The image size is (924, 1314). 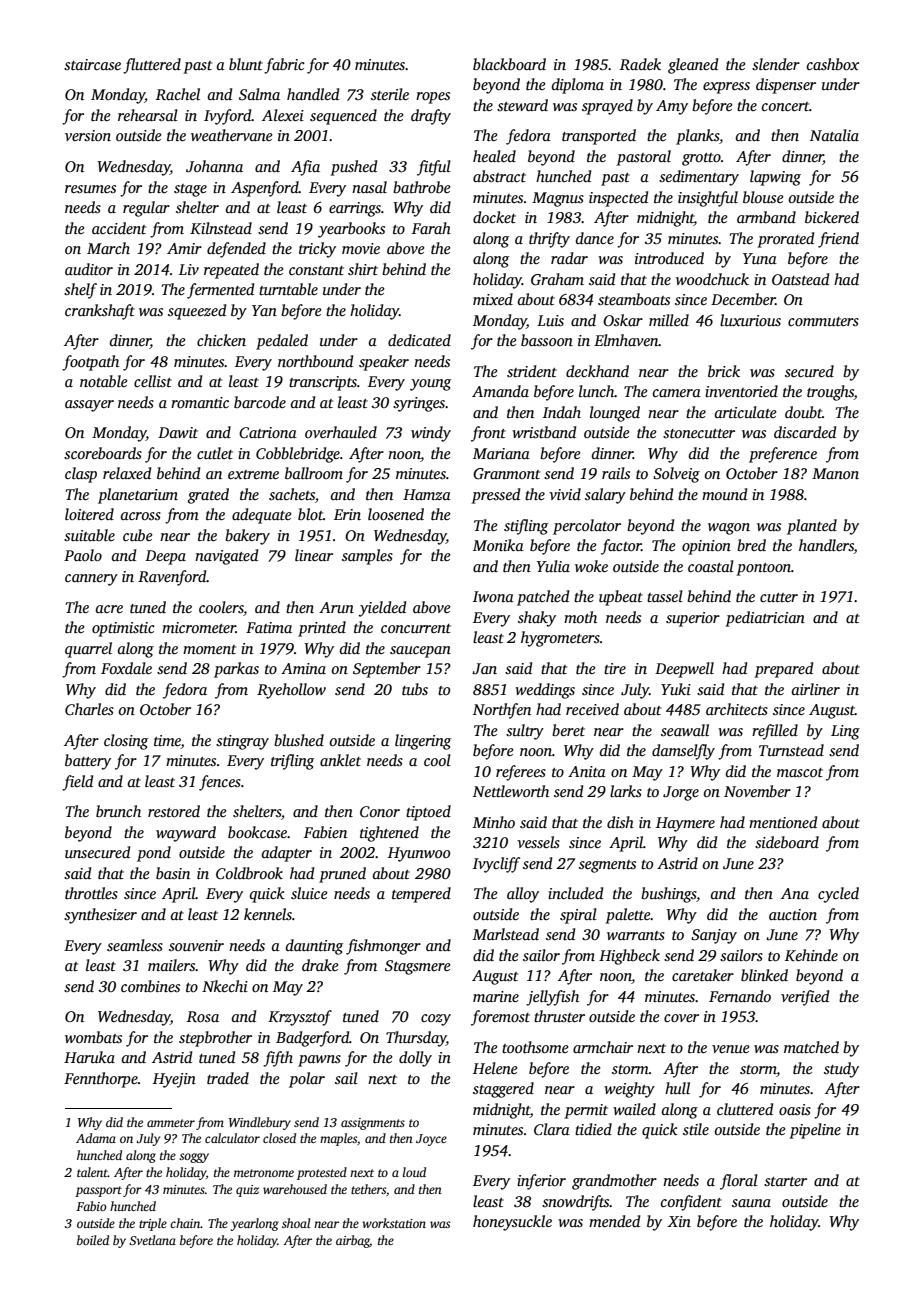 What do you see at coordinates (197, 312) in the page?
I see `squeezed` at bounding box center [197, 312].
